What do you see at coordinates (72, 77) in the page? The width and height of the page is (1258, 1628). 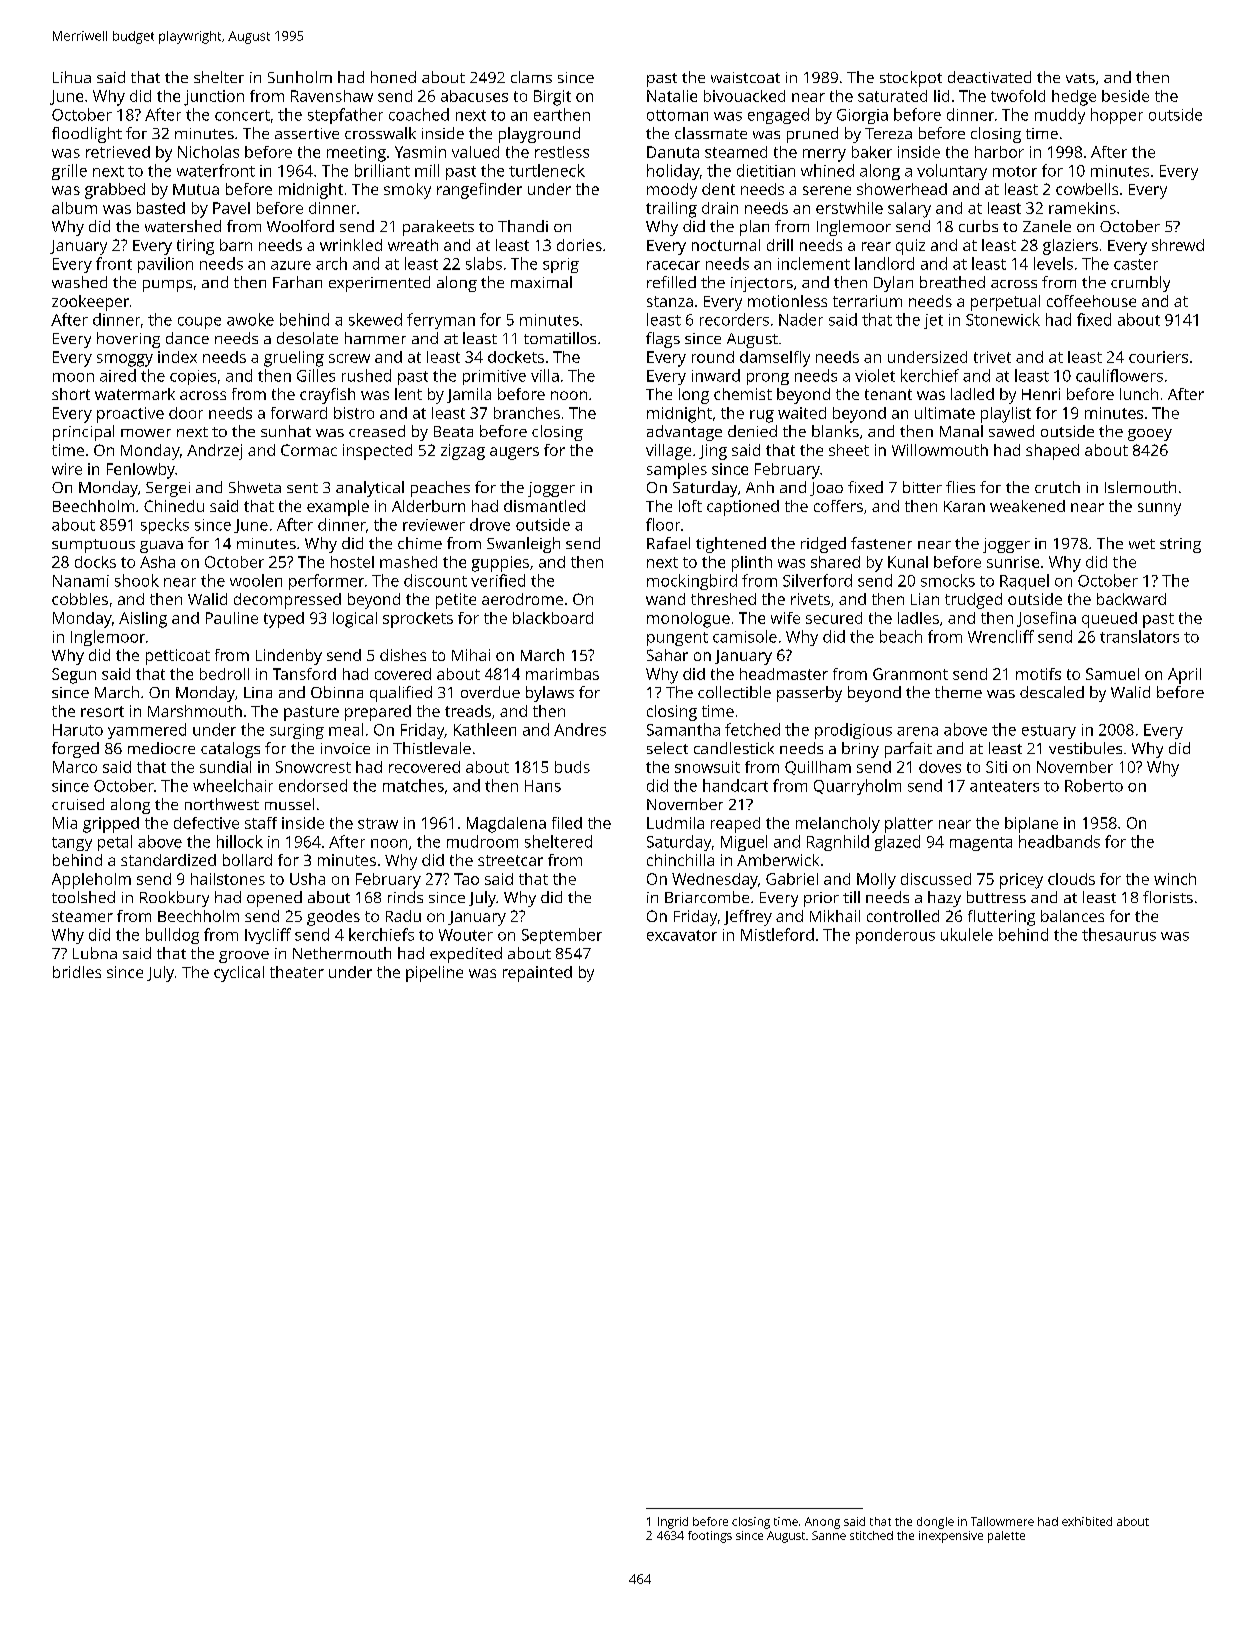 I see `Lihua` at bounding box center [72, 77].
